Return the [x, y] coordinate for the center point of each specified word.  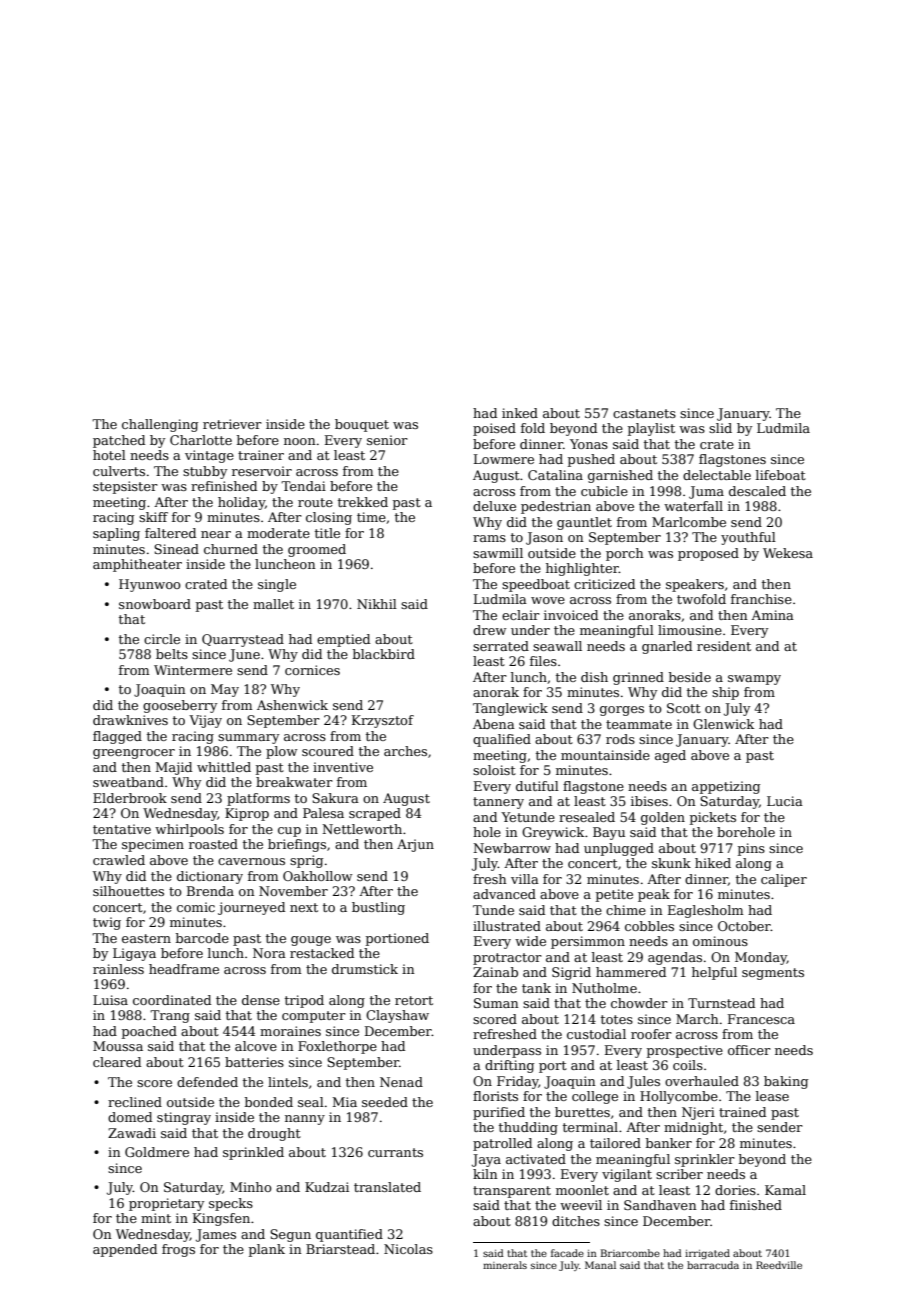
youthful [748, 538]
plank [267, 1250]
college [595, 1097]
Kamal [785, 1190]
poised [494, 429]
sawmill [498, 553]
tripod [304, 1001]
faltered [170, 533]
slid [720, 428]
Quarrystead [243, 640]
